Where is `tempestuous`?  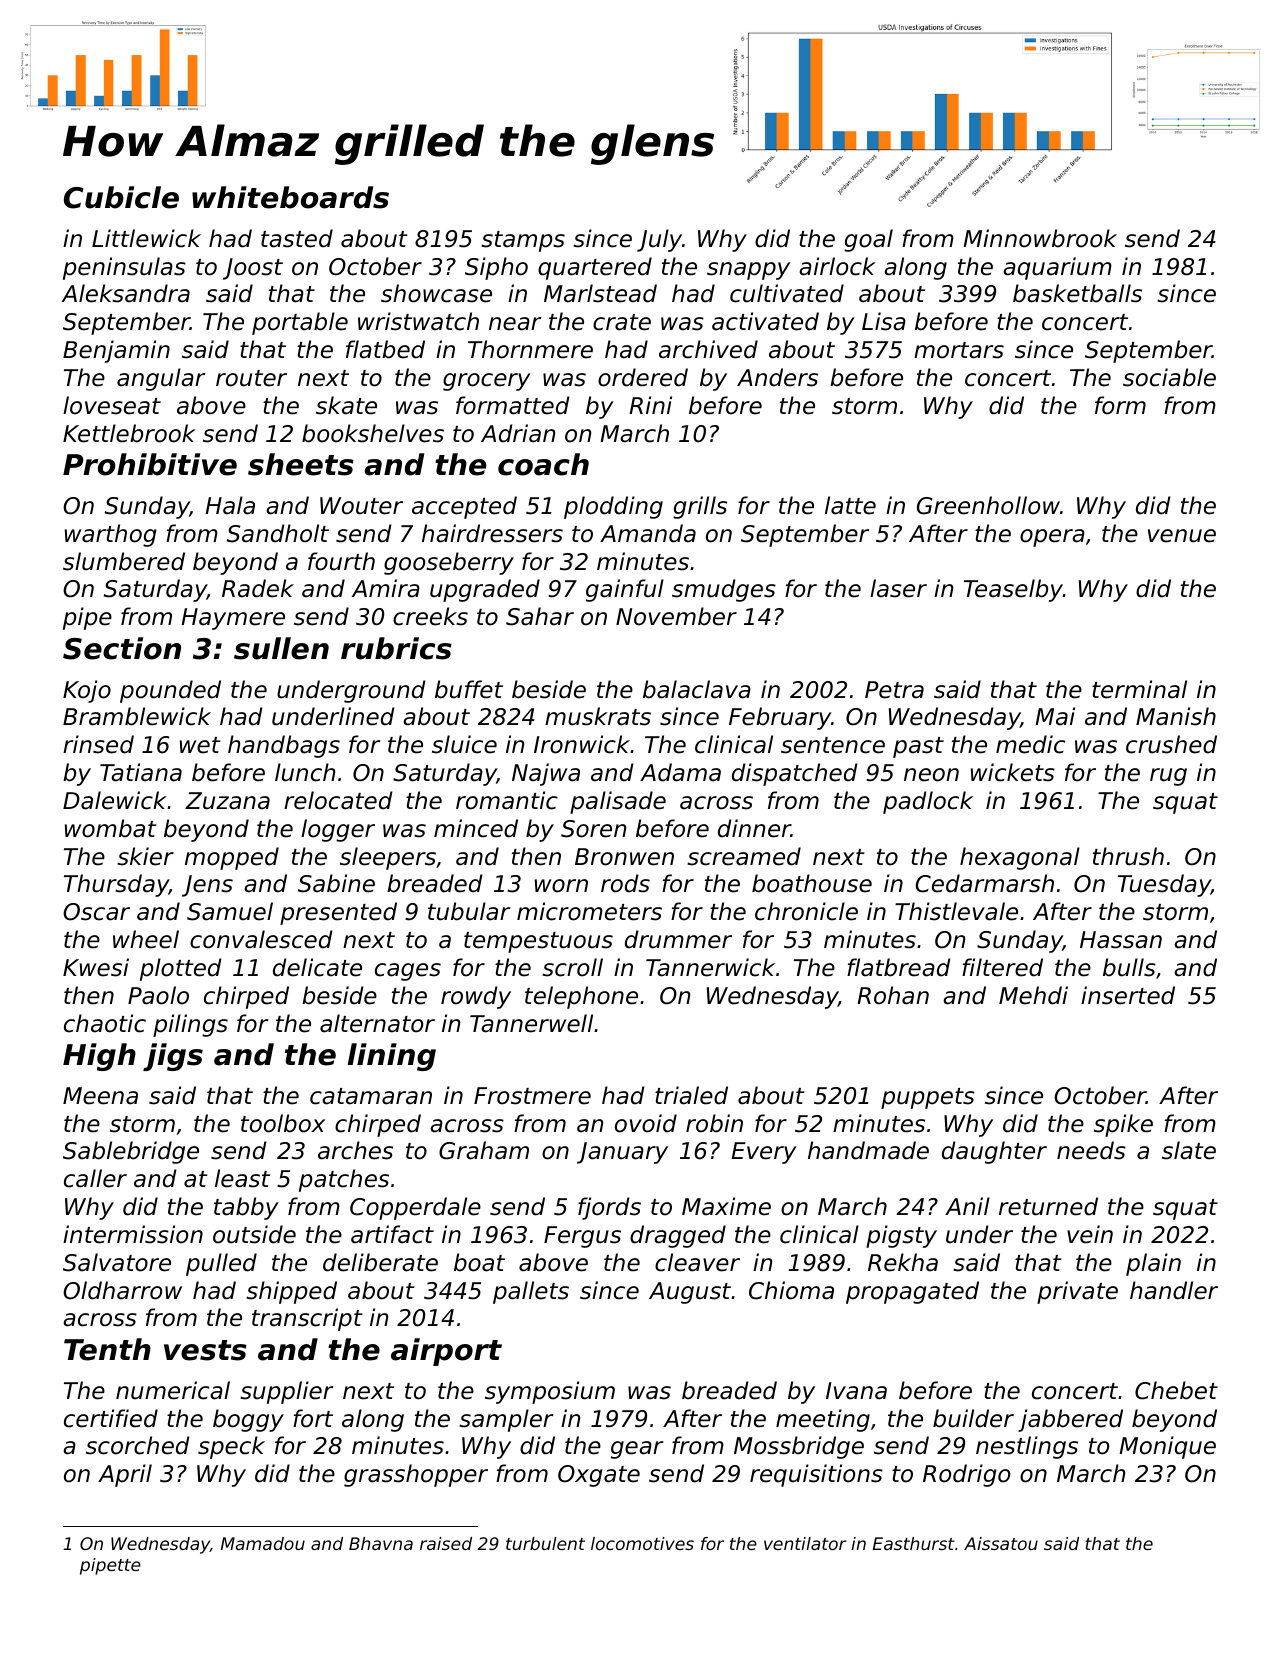 tempestuous is located at coordinates (538, 942).
